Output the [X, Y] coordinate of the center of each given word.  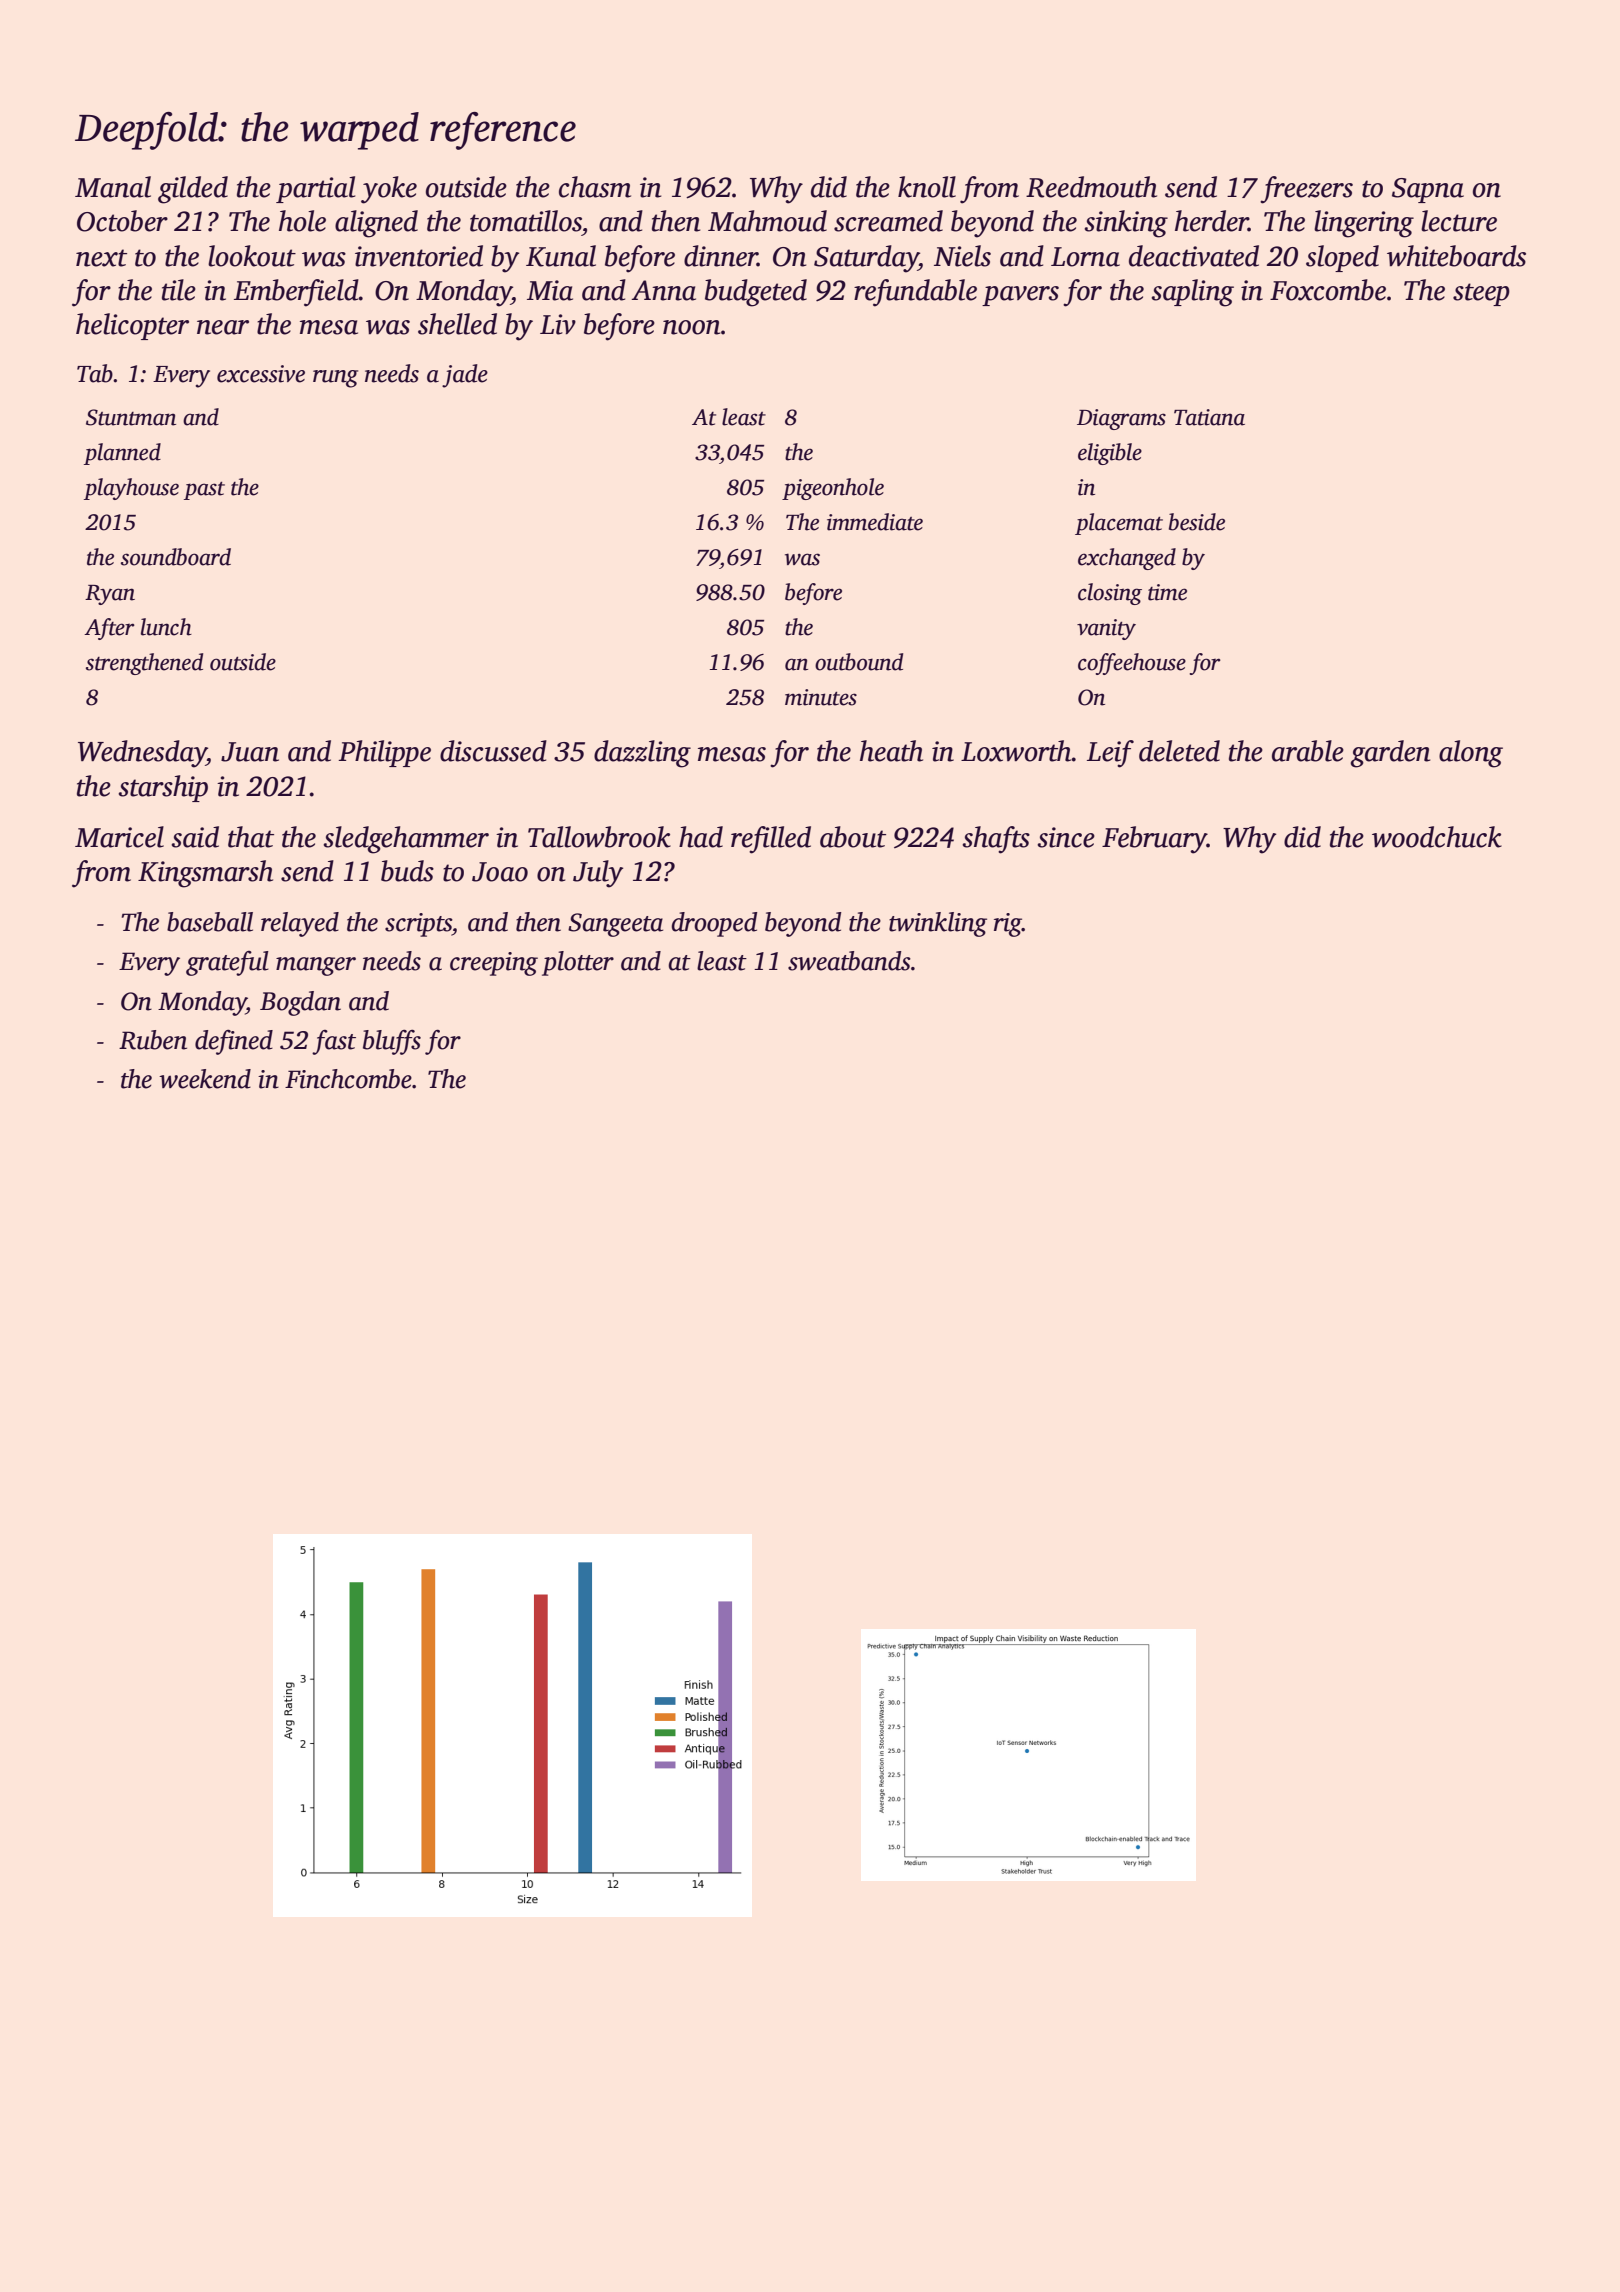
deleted [1179, 751]
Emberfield [296, 293]
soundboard [176, 557]
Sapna [1428, 190]
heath [891, 751]
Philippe [384, 753]
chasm [595, 187]
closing [1110, 594]
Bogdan [300, 1003]
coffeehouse [1132, 664]
